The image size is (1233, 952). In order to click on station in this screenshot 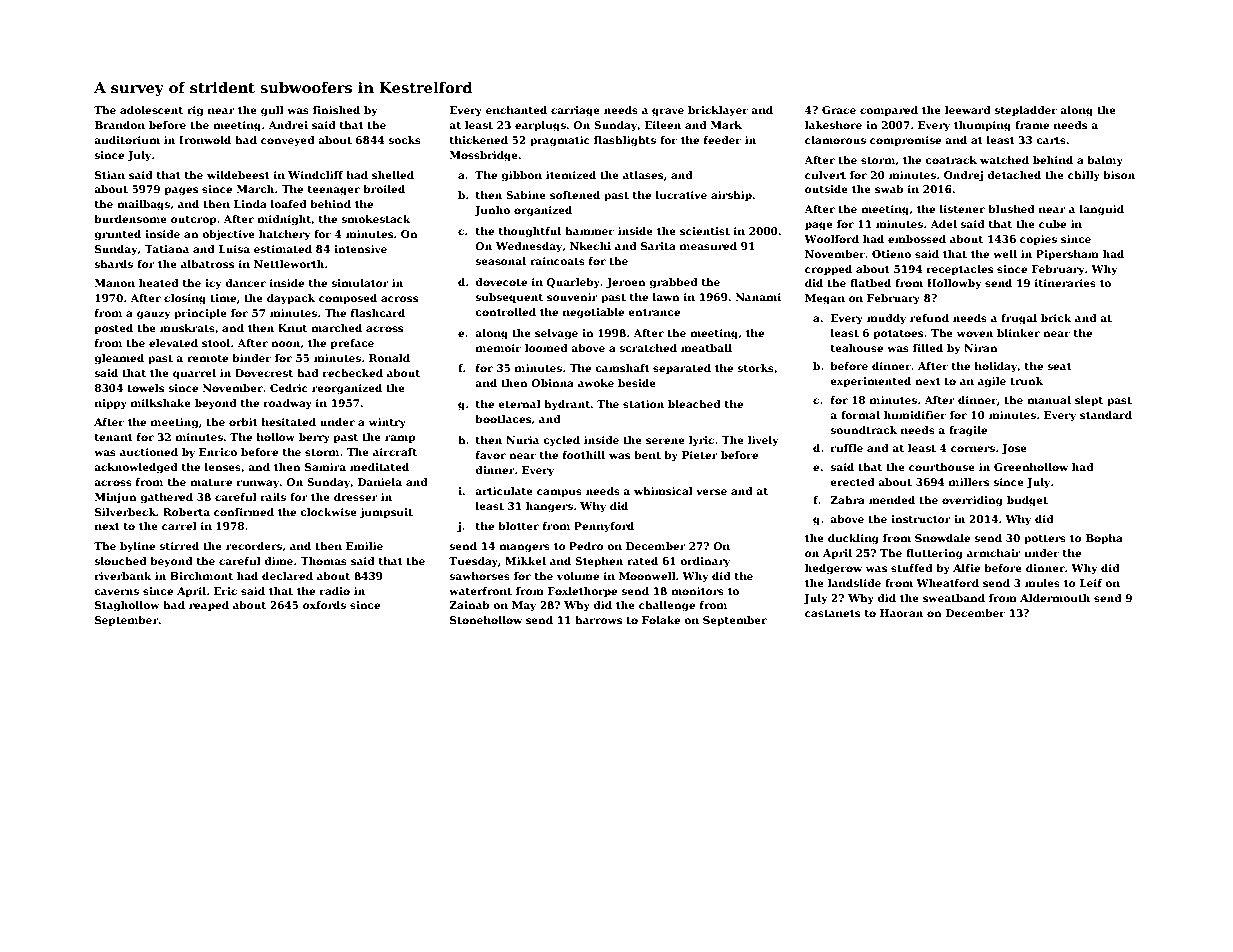, I will do `click(643, 404)`.
